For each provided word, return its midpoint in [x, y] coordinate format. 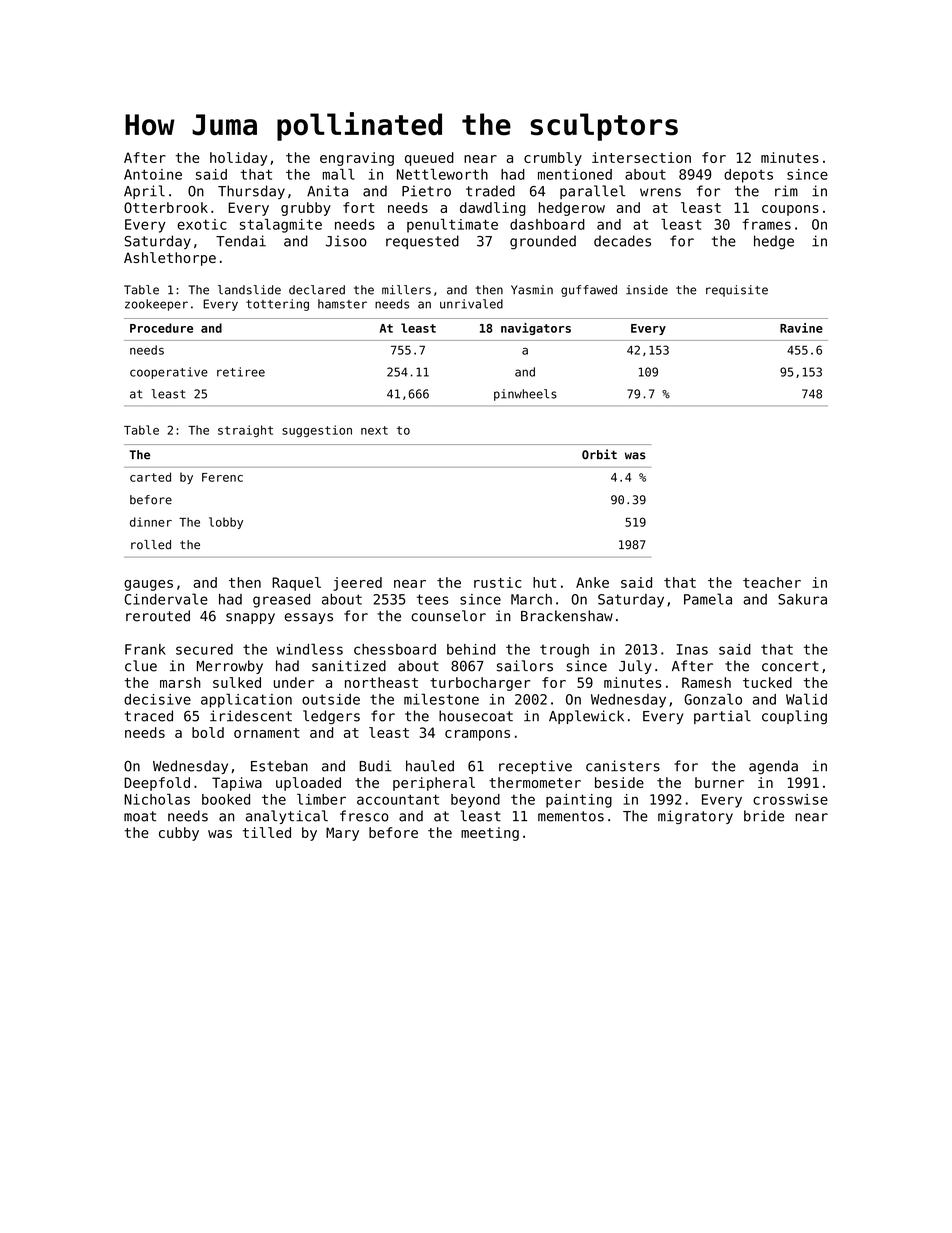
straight [245, 431]
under [294, 682]
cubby [179, 834]
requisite [737, 291]
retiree [241, 372]
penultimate [452, 226]
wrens [660, 192]
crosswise [790, 799]
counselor [448, 616]
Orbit [599, 454]
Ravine [801, 328]
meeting [490, 834]
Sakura [802, 599]
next [374, 430]
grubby [306, 209]
